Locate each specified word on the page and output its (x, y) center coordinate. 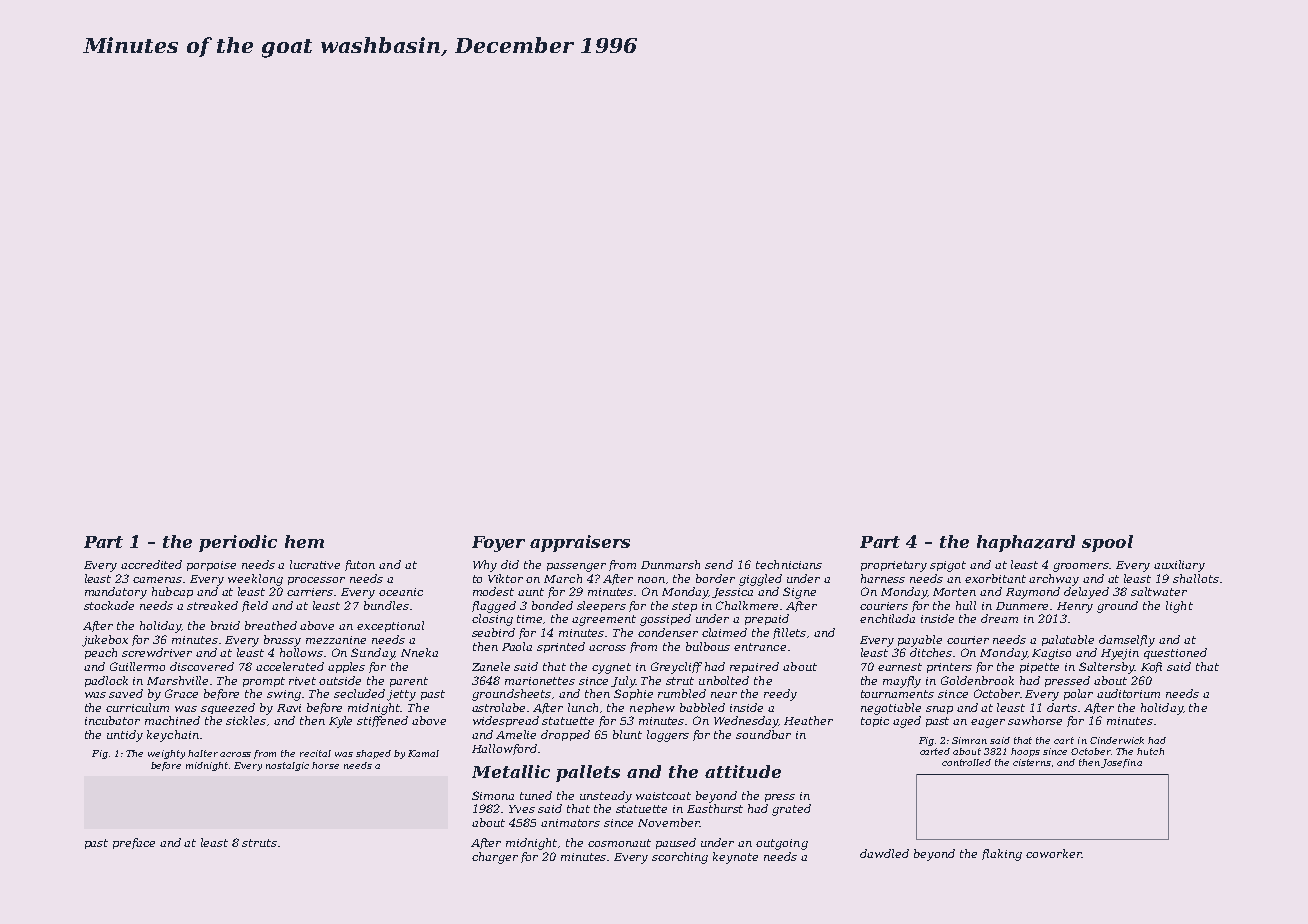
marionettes (540, 681)
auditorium (1128, 693)
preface (134, 843)
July (623, 682)
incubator (112, 720)
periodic (238, 543)
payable (920, 641)
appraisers (580, 543)
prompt (264, 682)
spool (1107, 543)
